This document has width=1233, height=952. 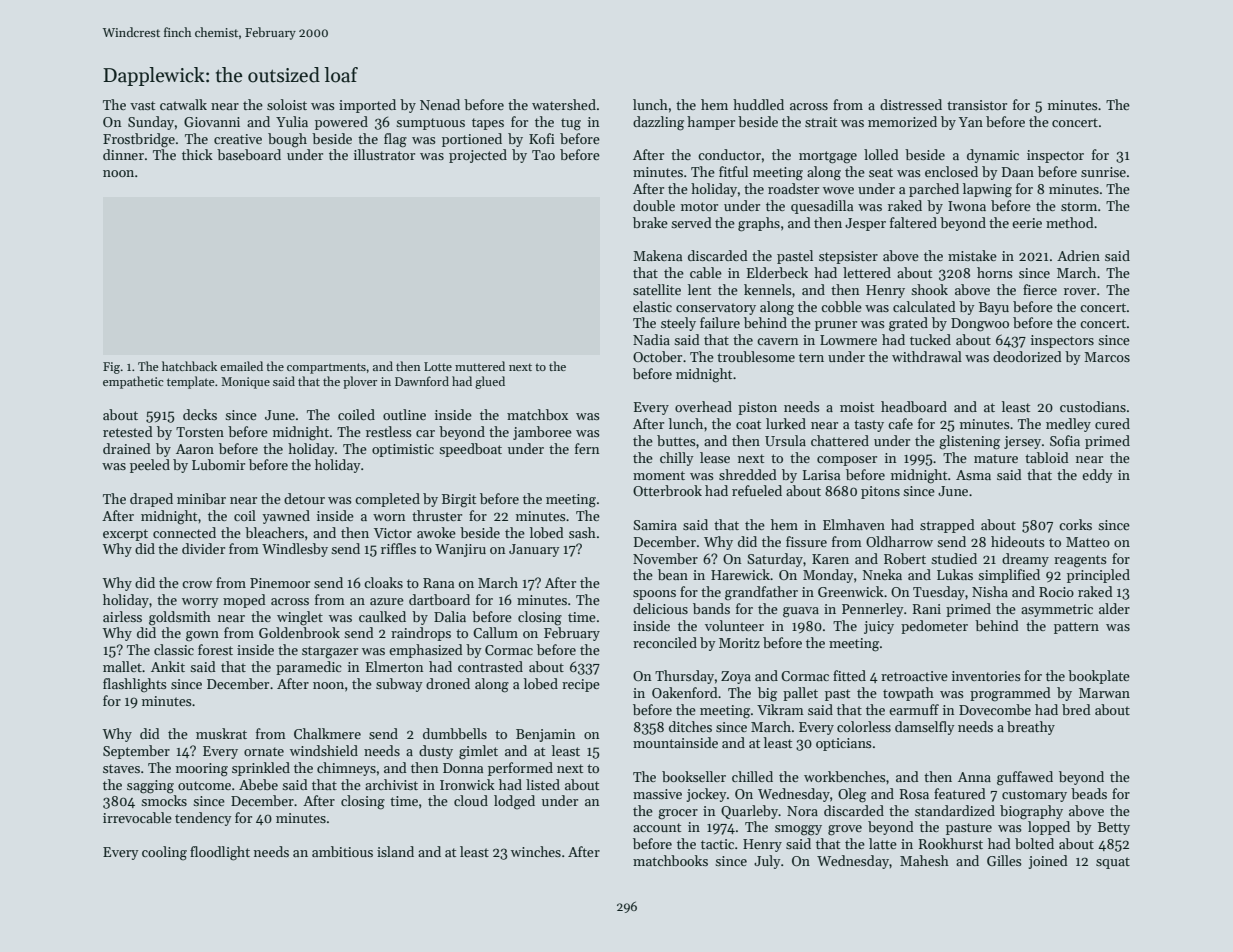 What do you see at coordinates (691, 222) in the document?
I see `served` at bounding box center [691, 222].
